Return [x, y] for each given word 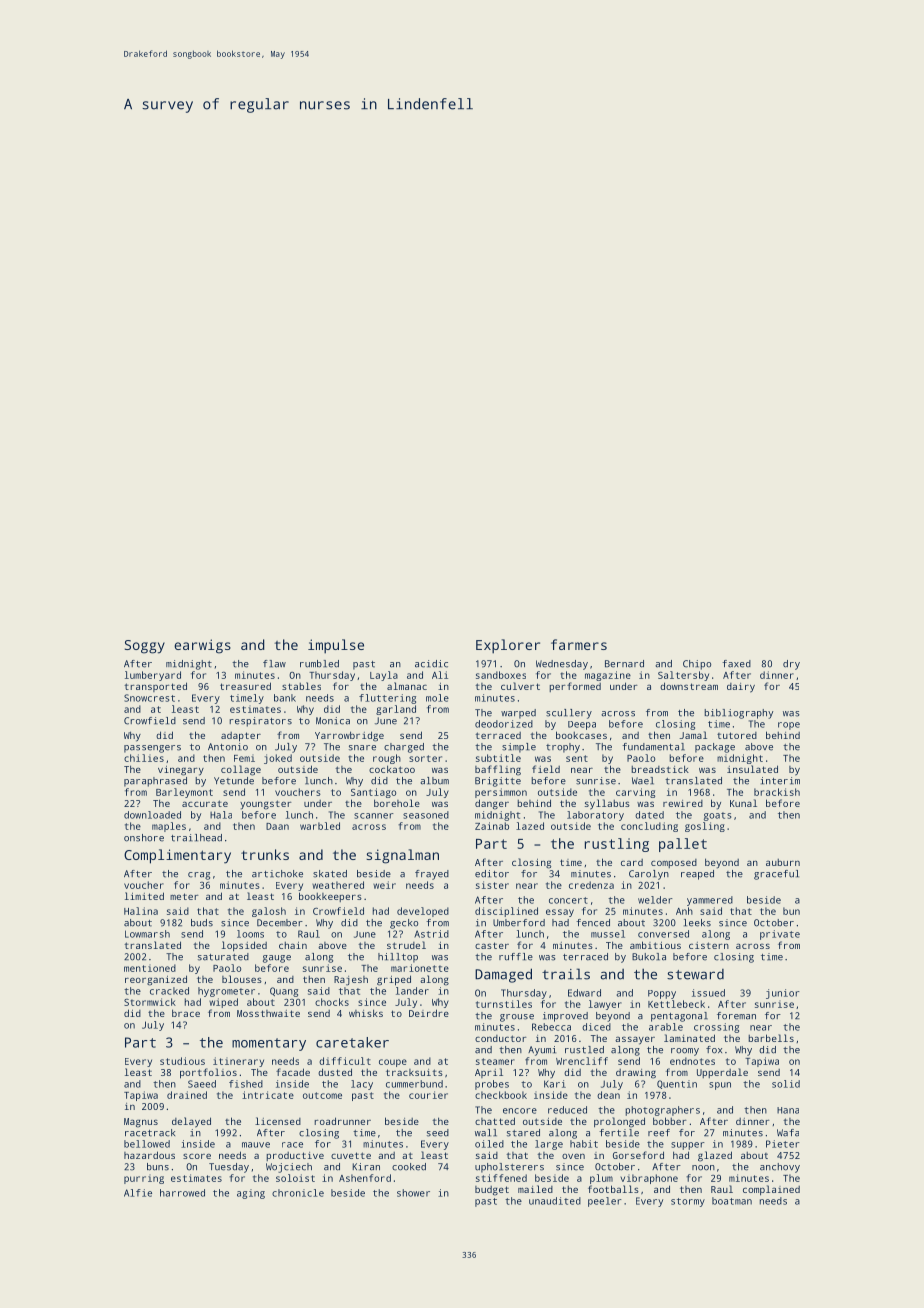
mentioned [150, 968]
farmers [579, 644]
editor [492, 874]
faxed [736, 664]
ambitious [655, 945]
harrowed [182, 1193]
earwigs [202, 646]
